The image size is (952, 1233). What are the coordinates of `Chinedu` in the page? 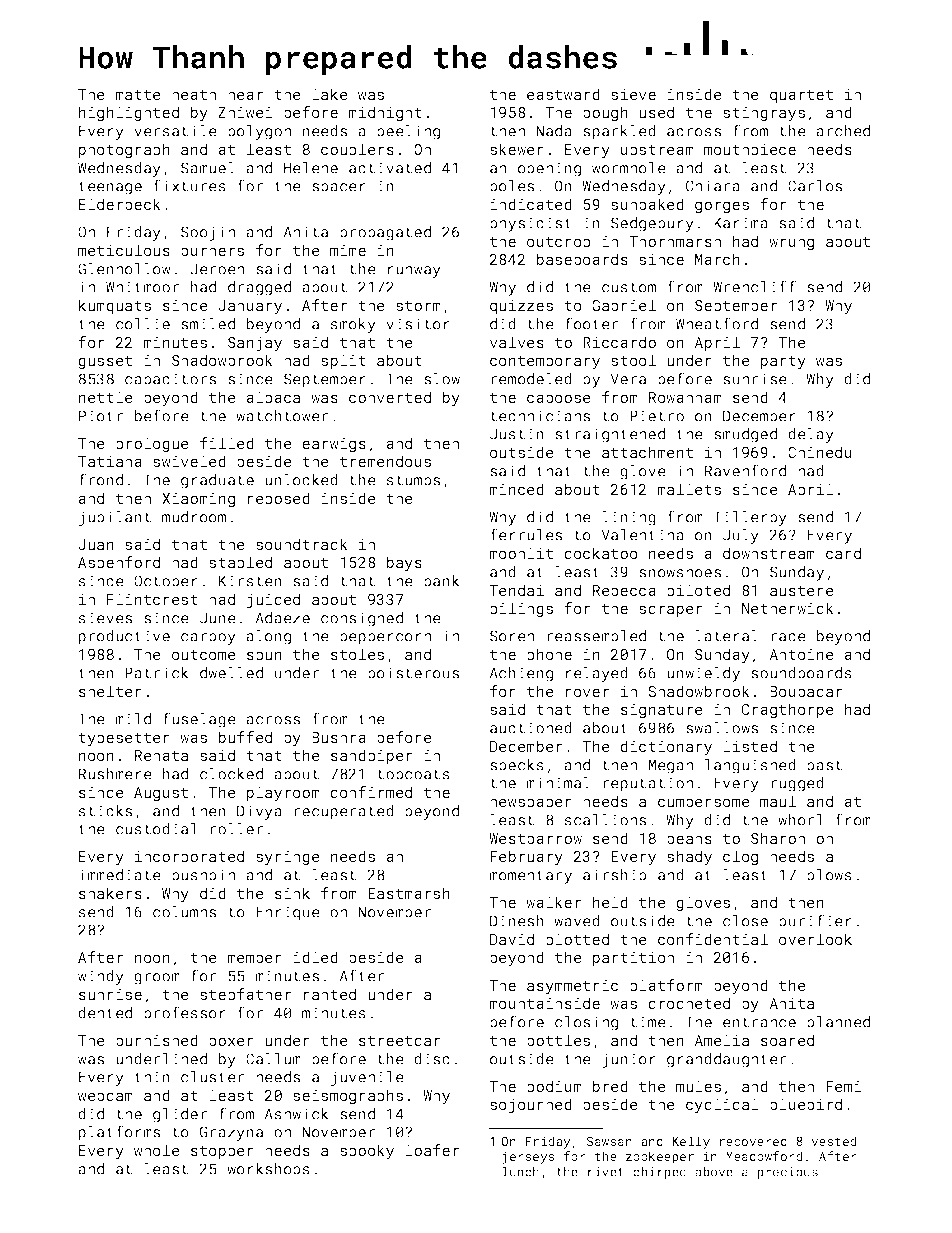 It's located at (820, 452).
